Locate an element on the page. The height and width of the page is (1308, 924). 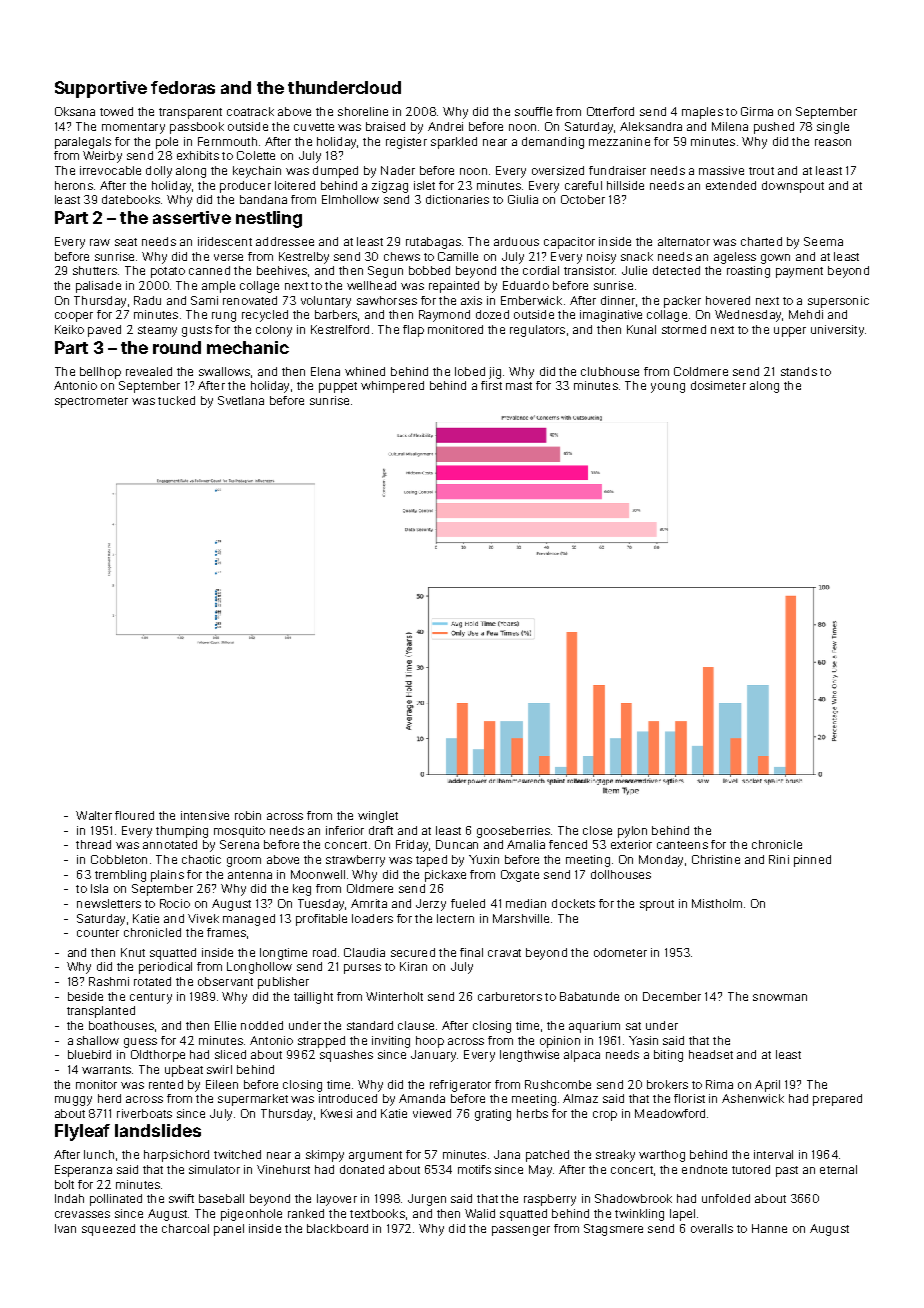
stands is located at coordinates (799, 371).
